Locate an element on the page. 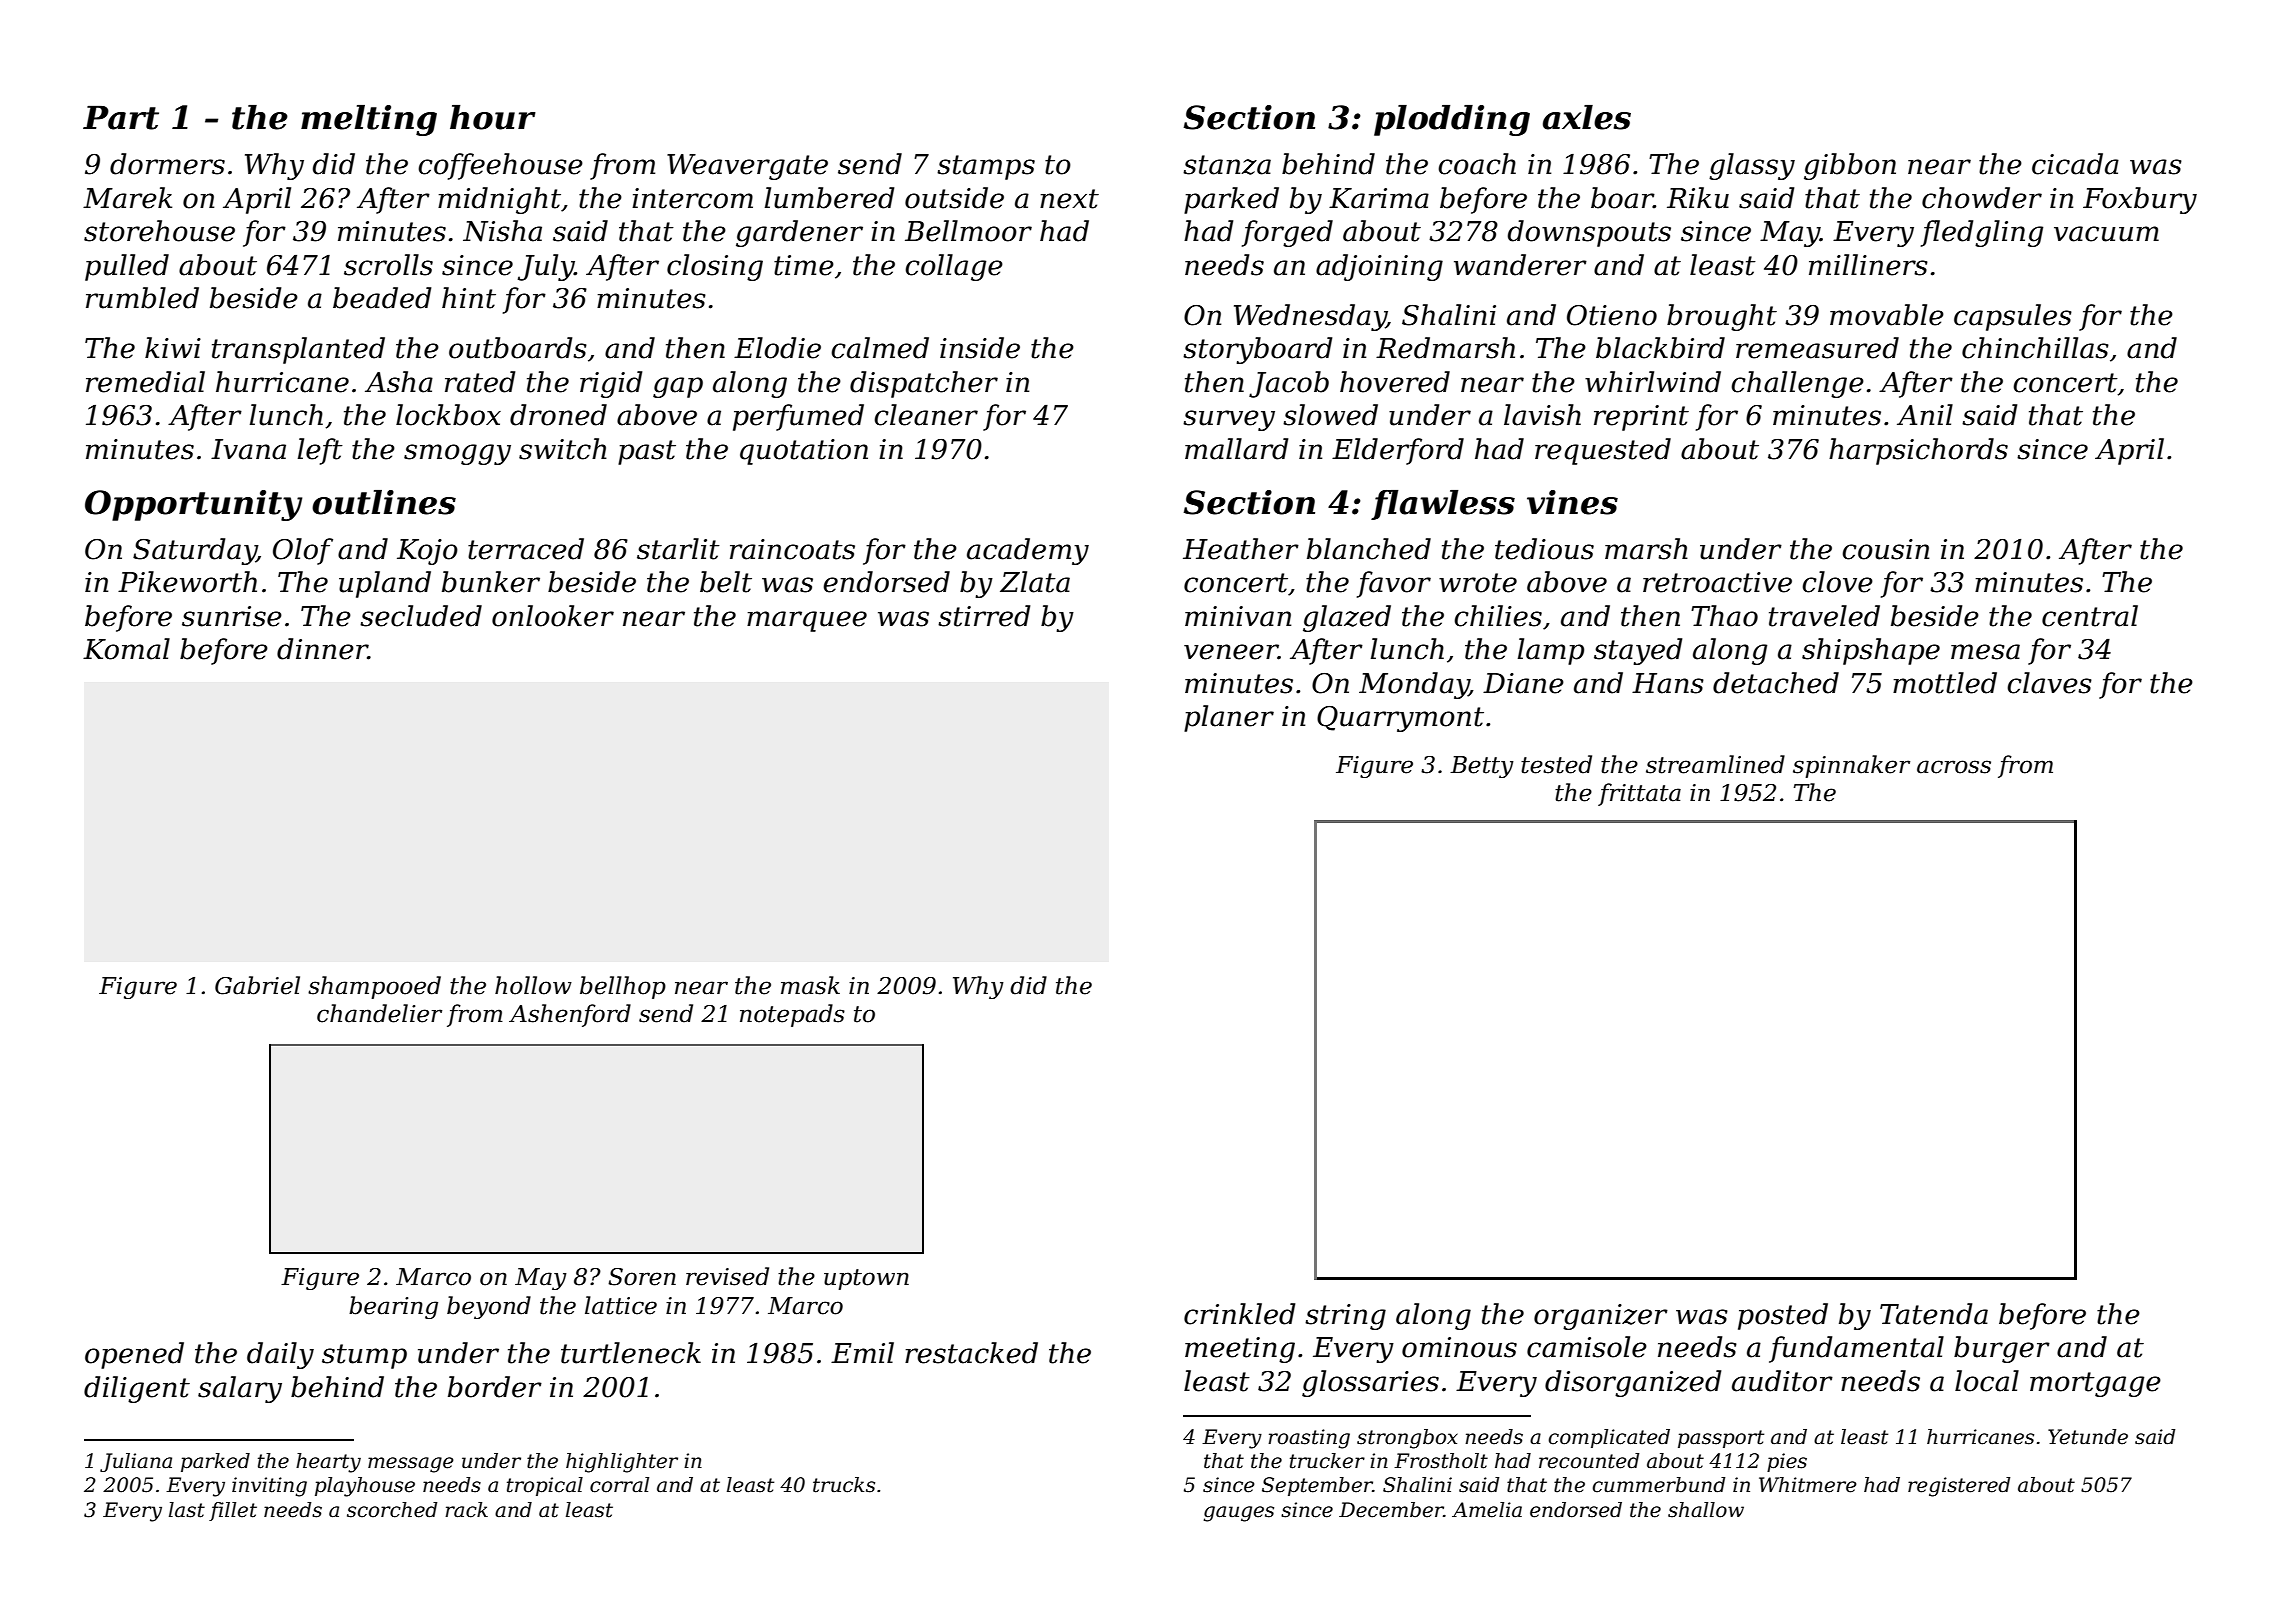  axles is located at coordinates (1587, 117).
